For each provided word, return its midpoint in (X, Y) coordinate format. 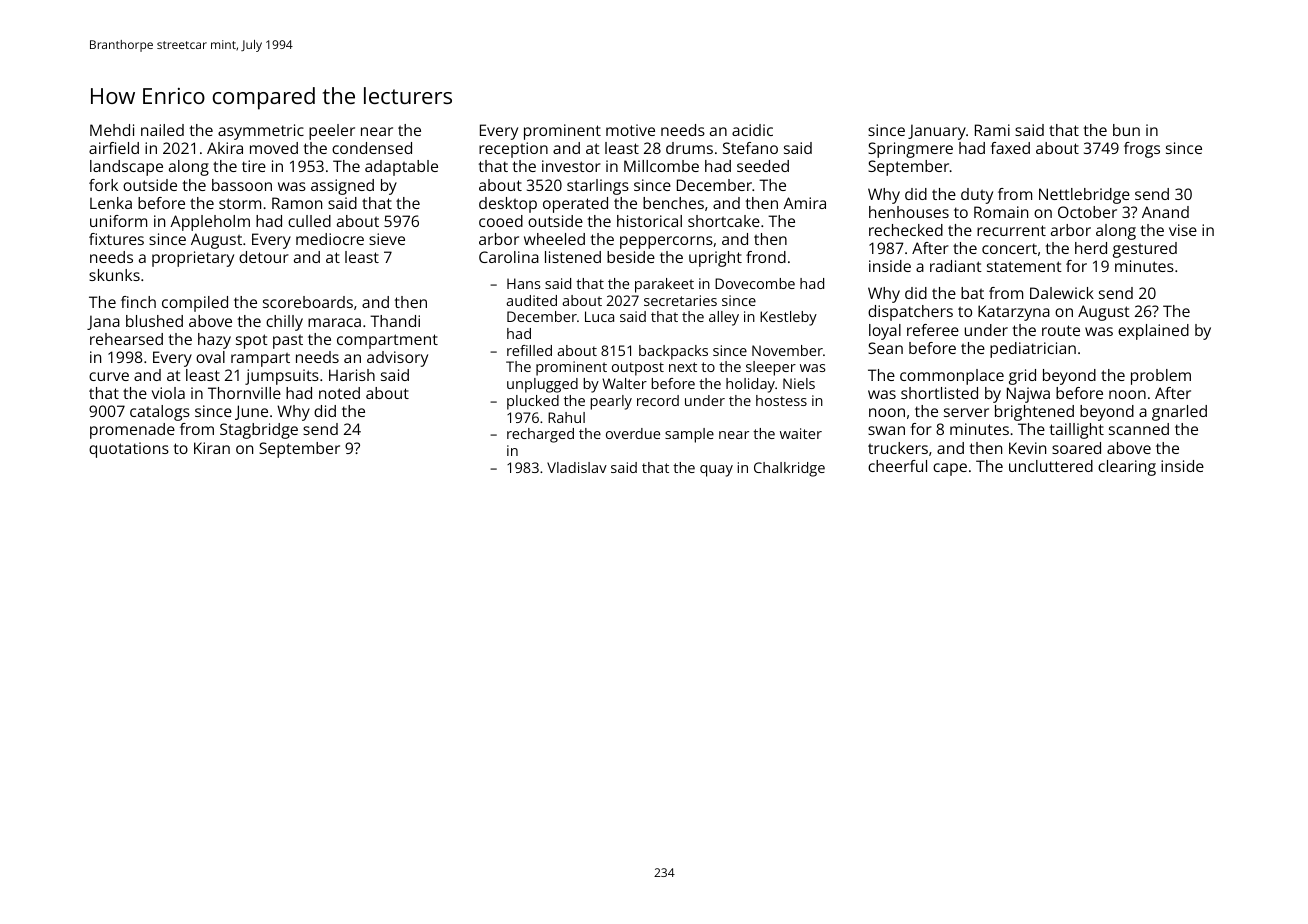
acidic (752, 130)
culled (309, 221)
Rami (992, 130)
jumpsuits (282, 377)
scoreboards (308, 302)
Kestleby (788, 318)
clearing (1127, 468)
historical (649, 221)
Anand (1165, 212)
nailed (162, 130)
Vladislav (577, 467)
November (787, 350)
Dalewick (1062, 293)
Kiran (212, 448)
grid (1022, 377)
